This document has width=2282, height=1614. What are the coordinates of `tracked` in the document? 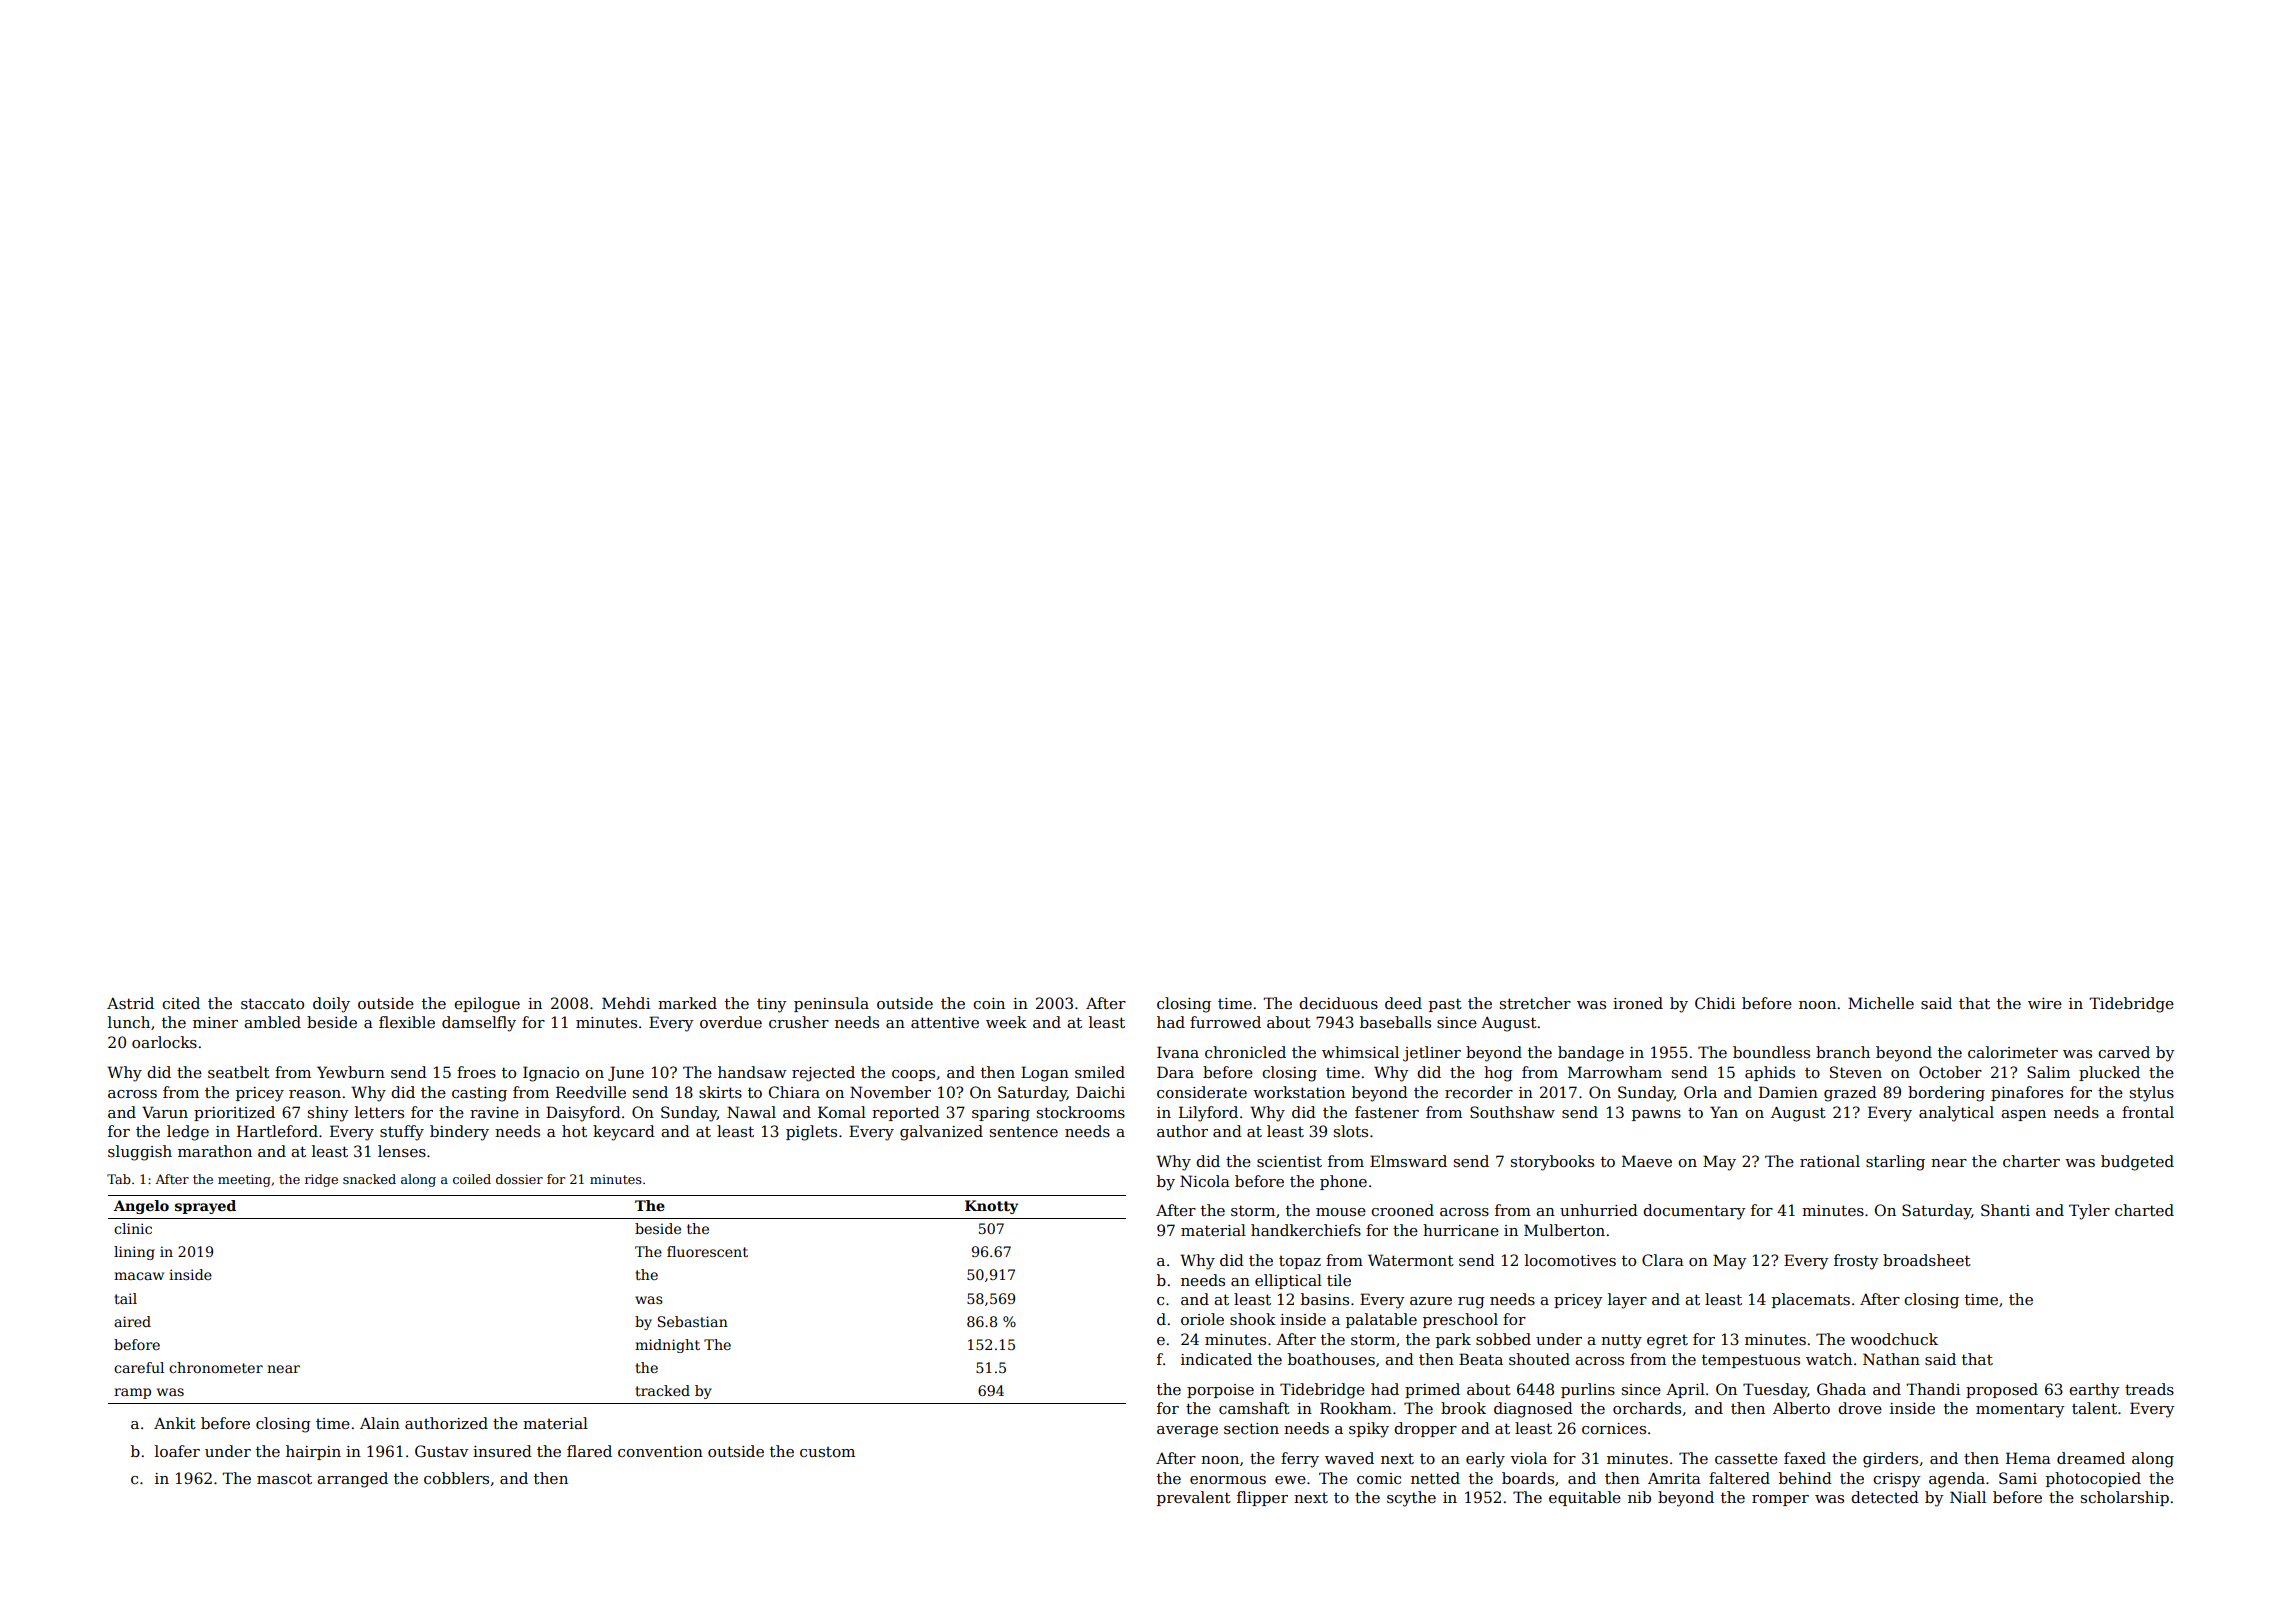 It's located at (663, 1390).
